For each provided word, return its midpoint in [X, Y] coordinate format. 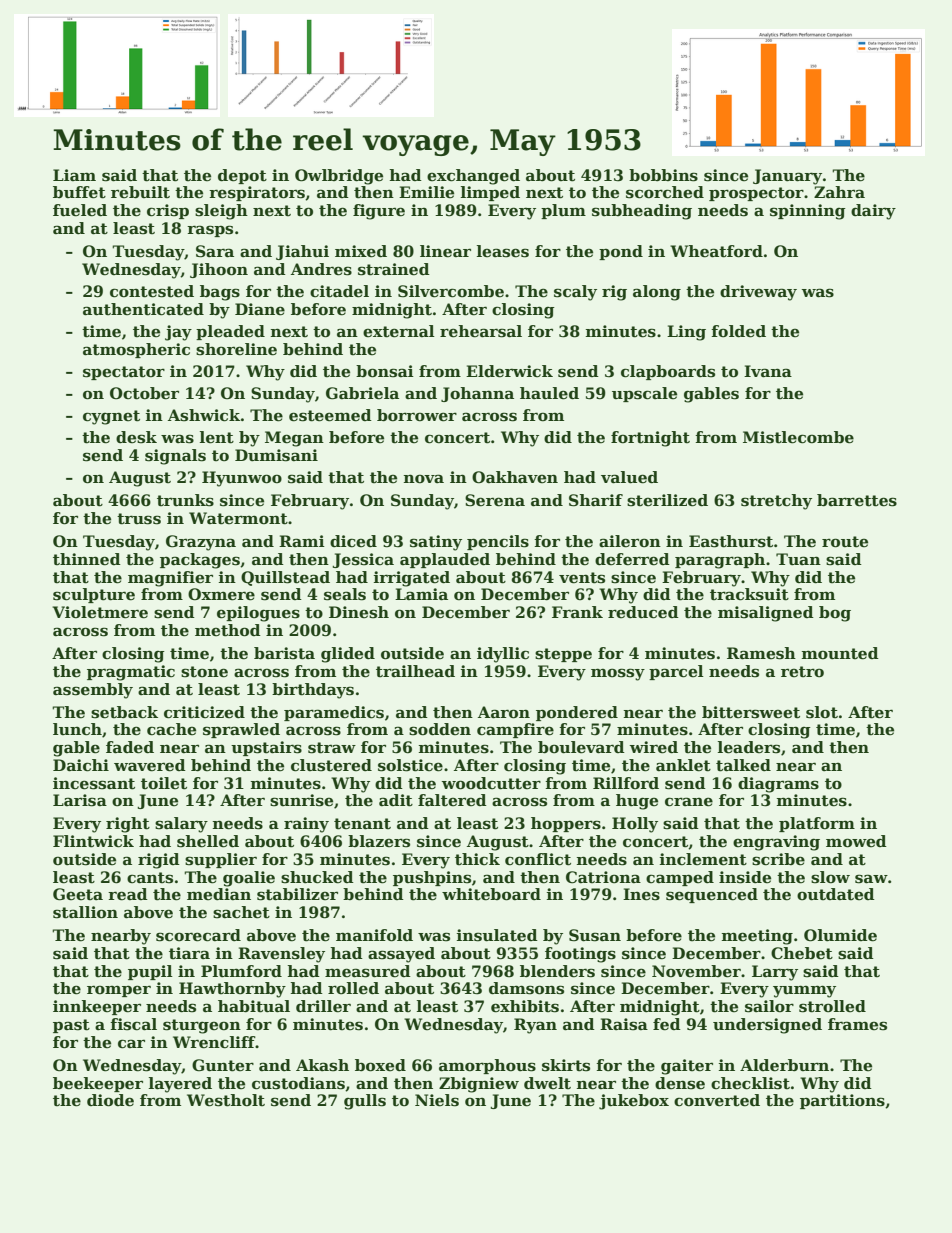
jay [178, 333]
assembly [93, 691]
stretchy [776, 502]
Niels [437, 1100]
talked [743, 765]
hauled [549, 393]
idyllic [503, 655]
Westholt [226, 1100]
